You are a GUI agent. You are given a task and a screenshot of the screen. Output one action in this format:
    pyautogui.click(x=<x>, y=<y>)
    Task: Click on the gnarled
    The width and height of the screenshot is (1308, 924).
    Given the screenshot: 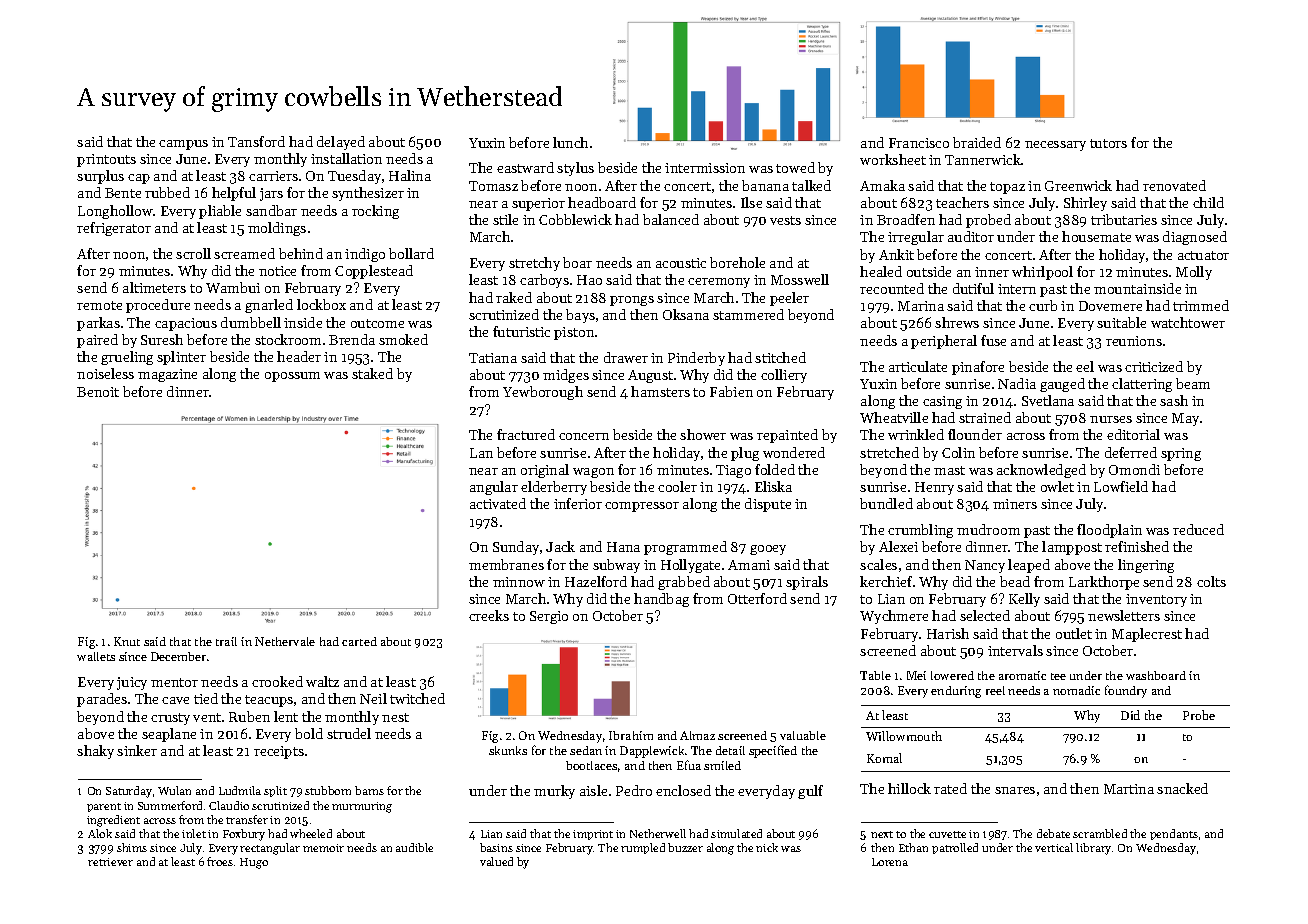 What is the action you would take?
    pyautogui.click(x=269, y=306)
